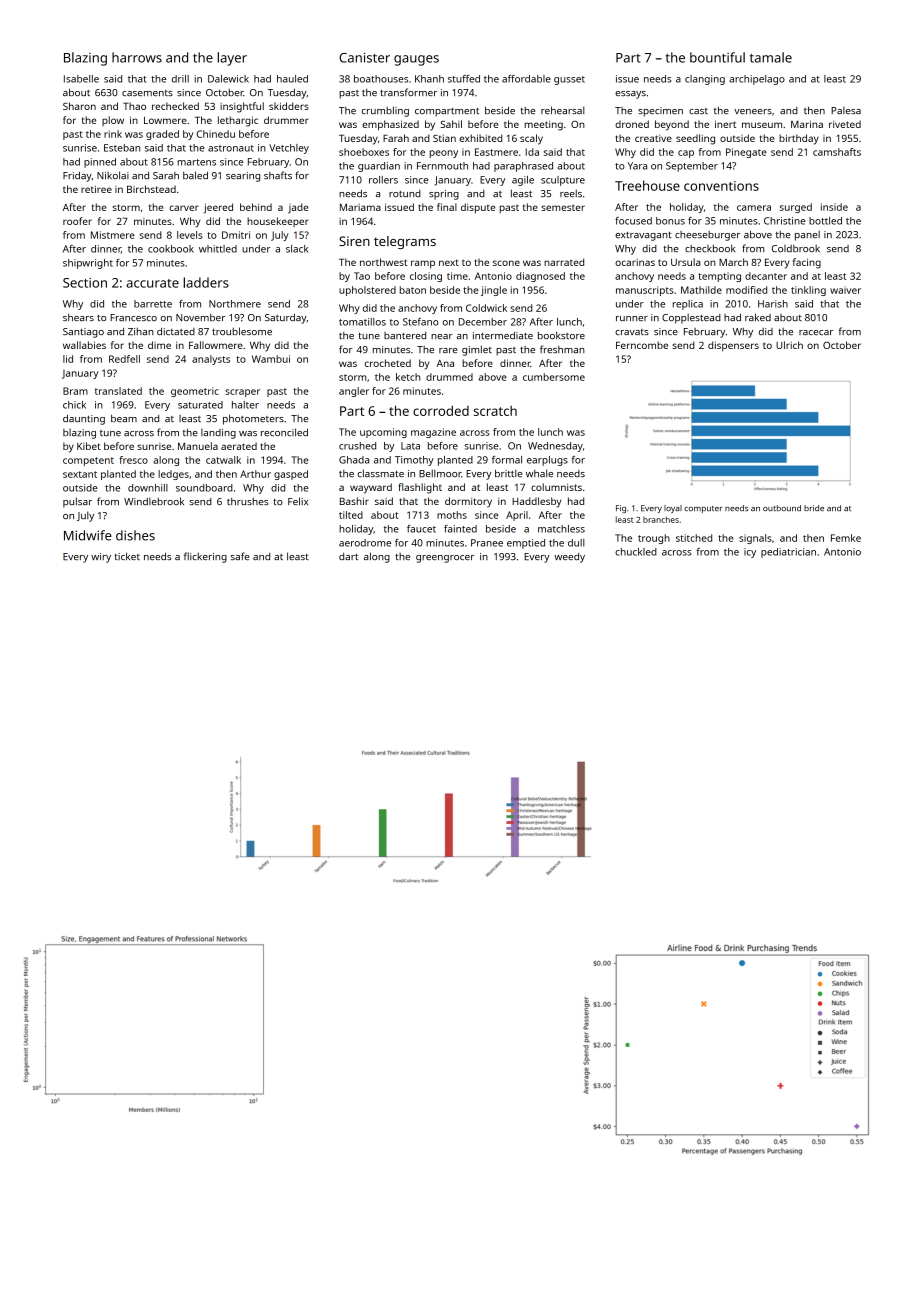  I want to click on photometers, so click(253, 419).
